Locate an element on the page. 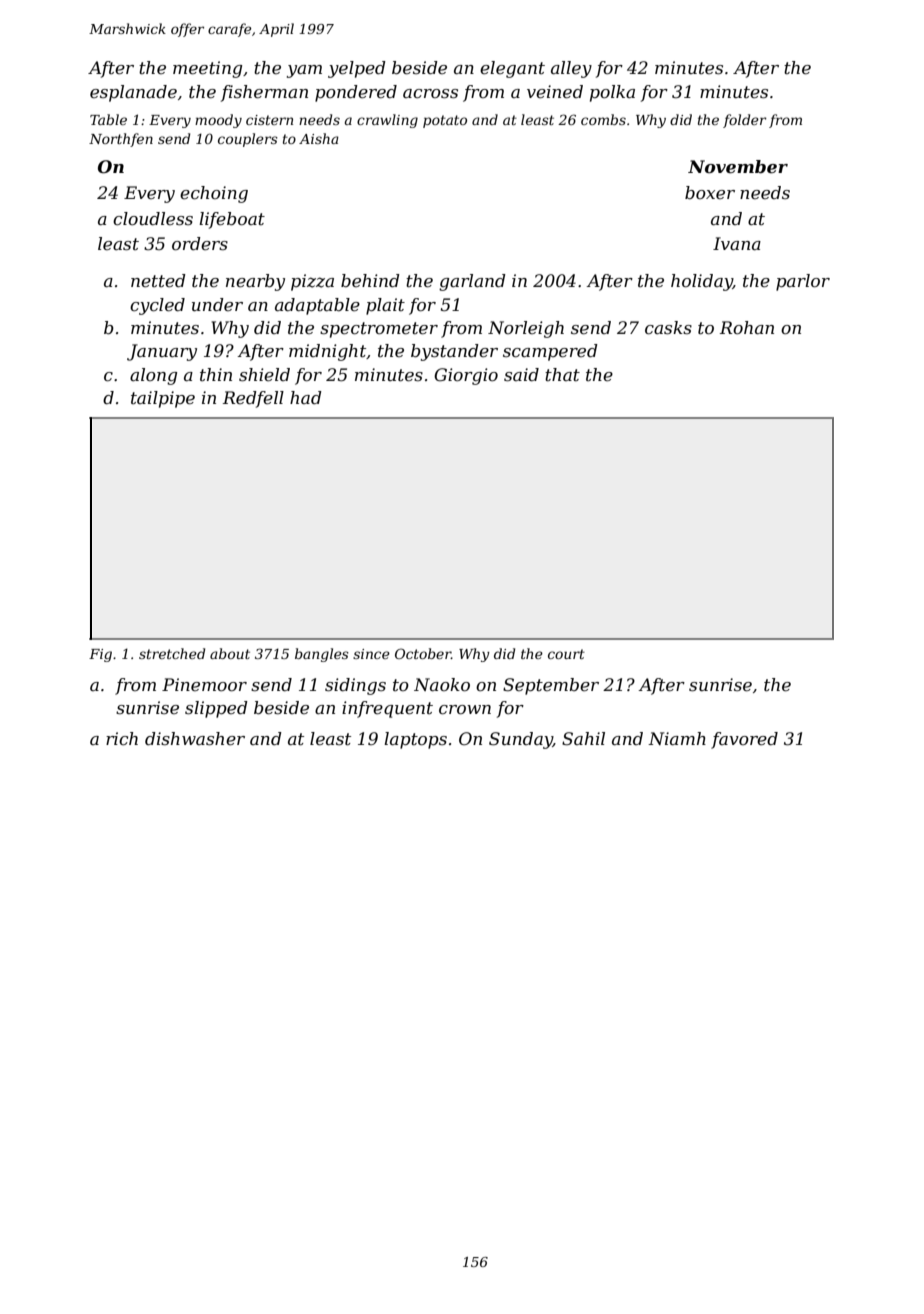 The height and width of the document is (1314, 924). esplanade is located at coordinates (133, 93).
